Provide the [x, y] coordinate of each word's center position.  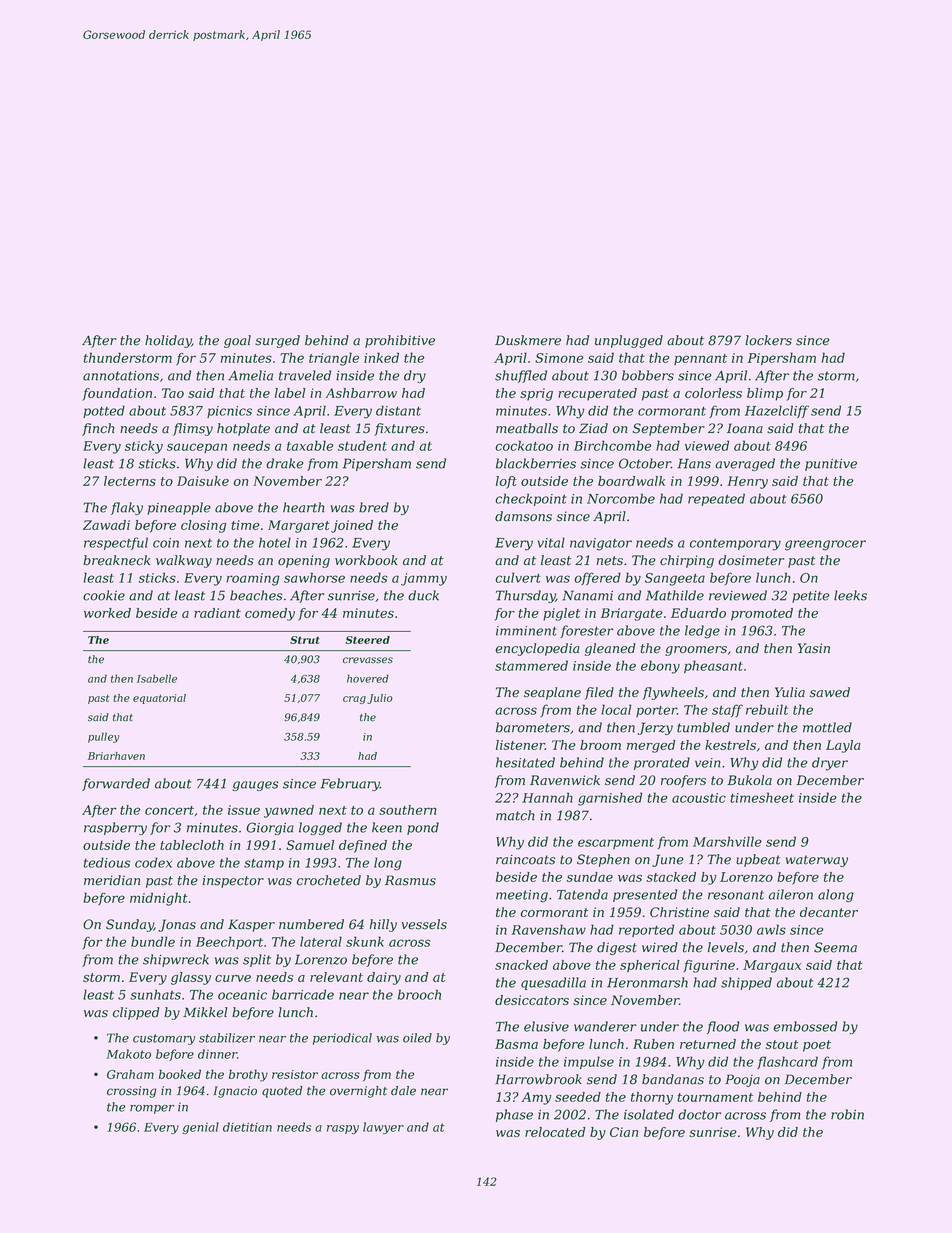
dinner [217, 1054]
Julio [380, 699]
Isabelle [157, 678]
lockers [768, 340]
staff [727, 710]
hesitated [525, 762]
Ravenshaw [549, 929]
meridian [112, 880]
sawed [830, 692]
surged [277, 341]
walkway [184, 561]
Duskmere [528, 340]
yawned [289, 811]
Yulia [790, 692]
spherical [650, 966]
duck [423, 595]
